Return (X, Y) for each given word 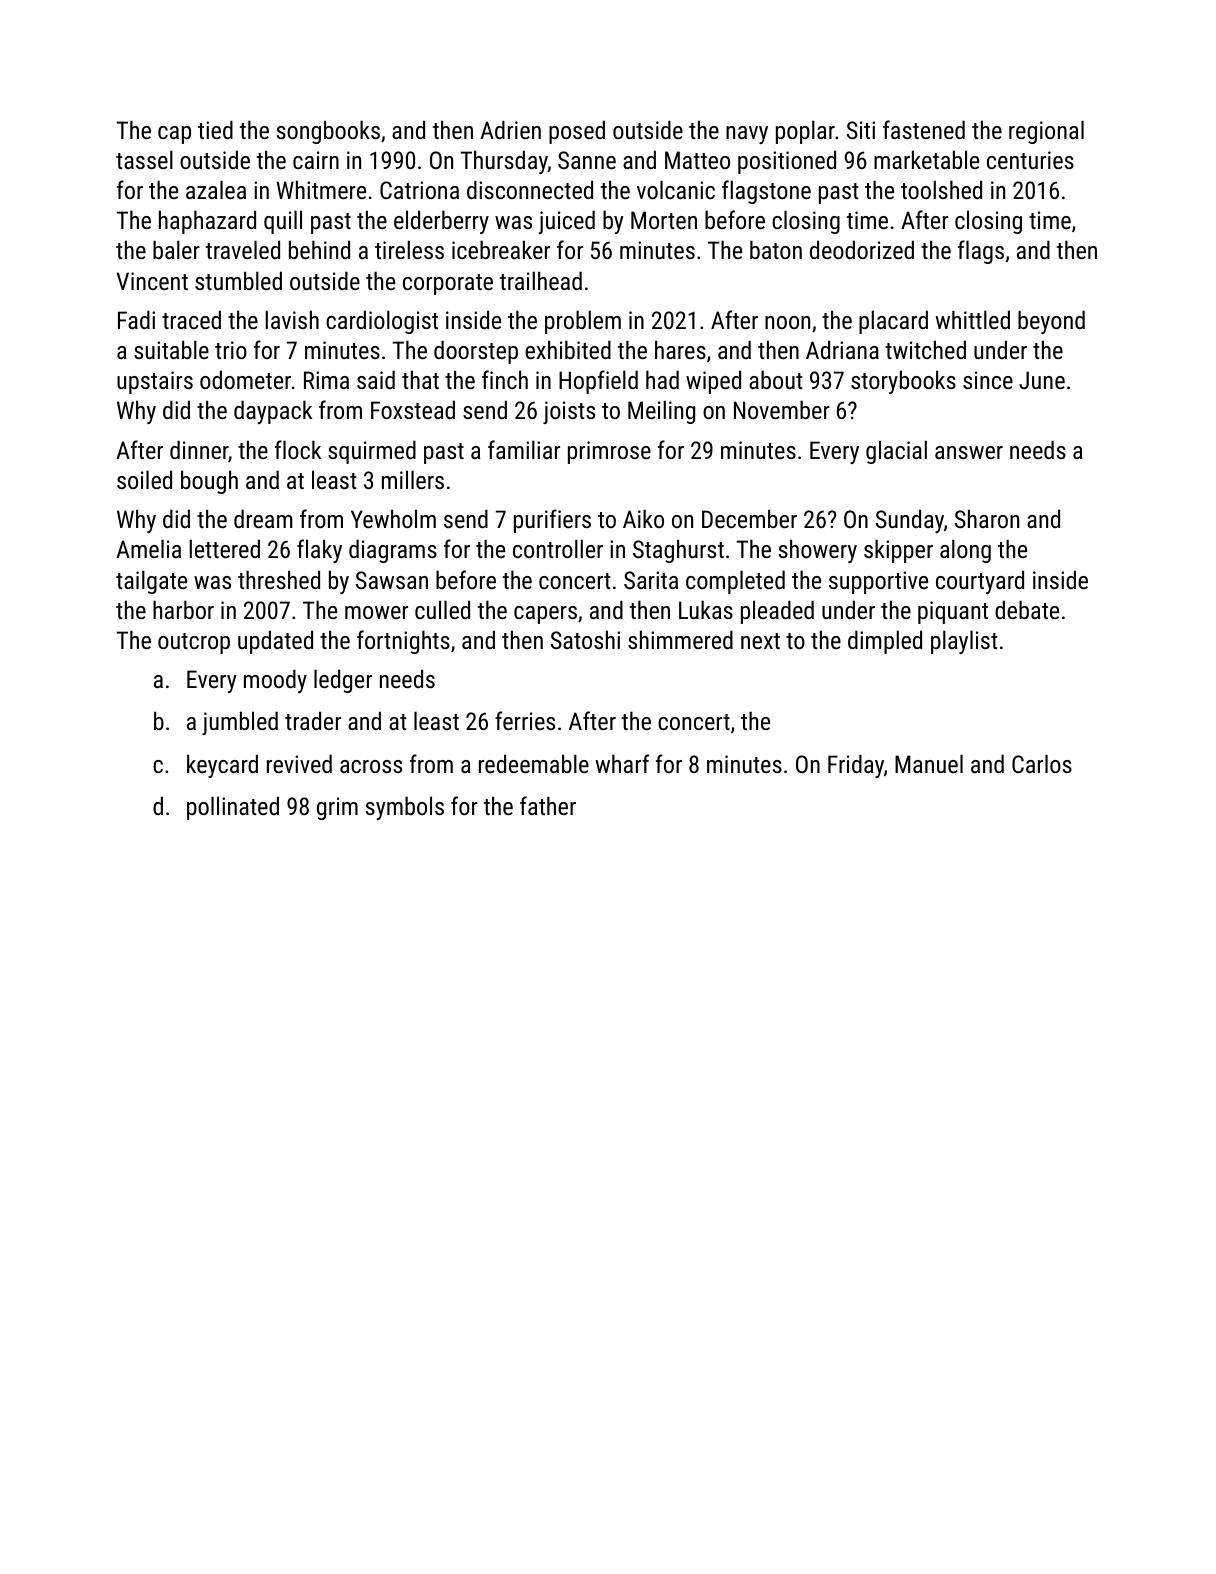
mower (376, 612)
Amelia (148, 548)
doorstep (476, 352)
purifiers (552, 521)
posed (577, 132)
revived (299, 763)
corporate (448, 284)
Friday (856, 766)
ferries (525, 720)
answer (969, 452)
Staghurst (678, 551)
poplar (805, 132)
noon (787, 322)
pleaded (777, 612)
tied (215, 129)
